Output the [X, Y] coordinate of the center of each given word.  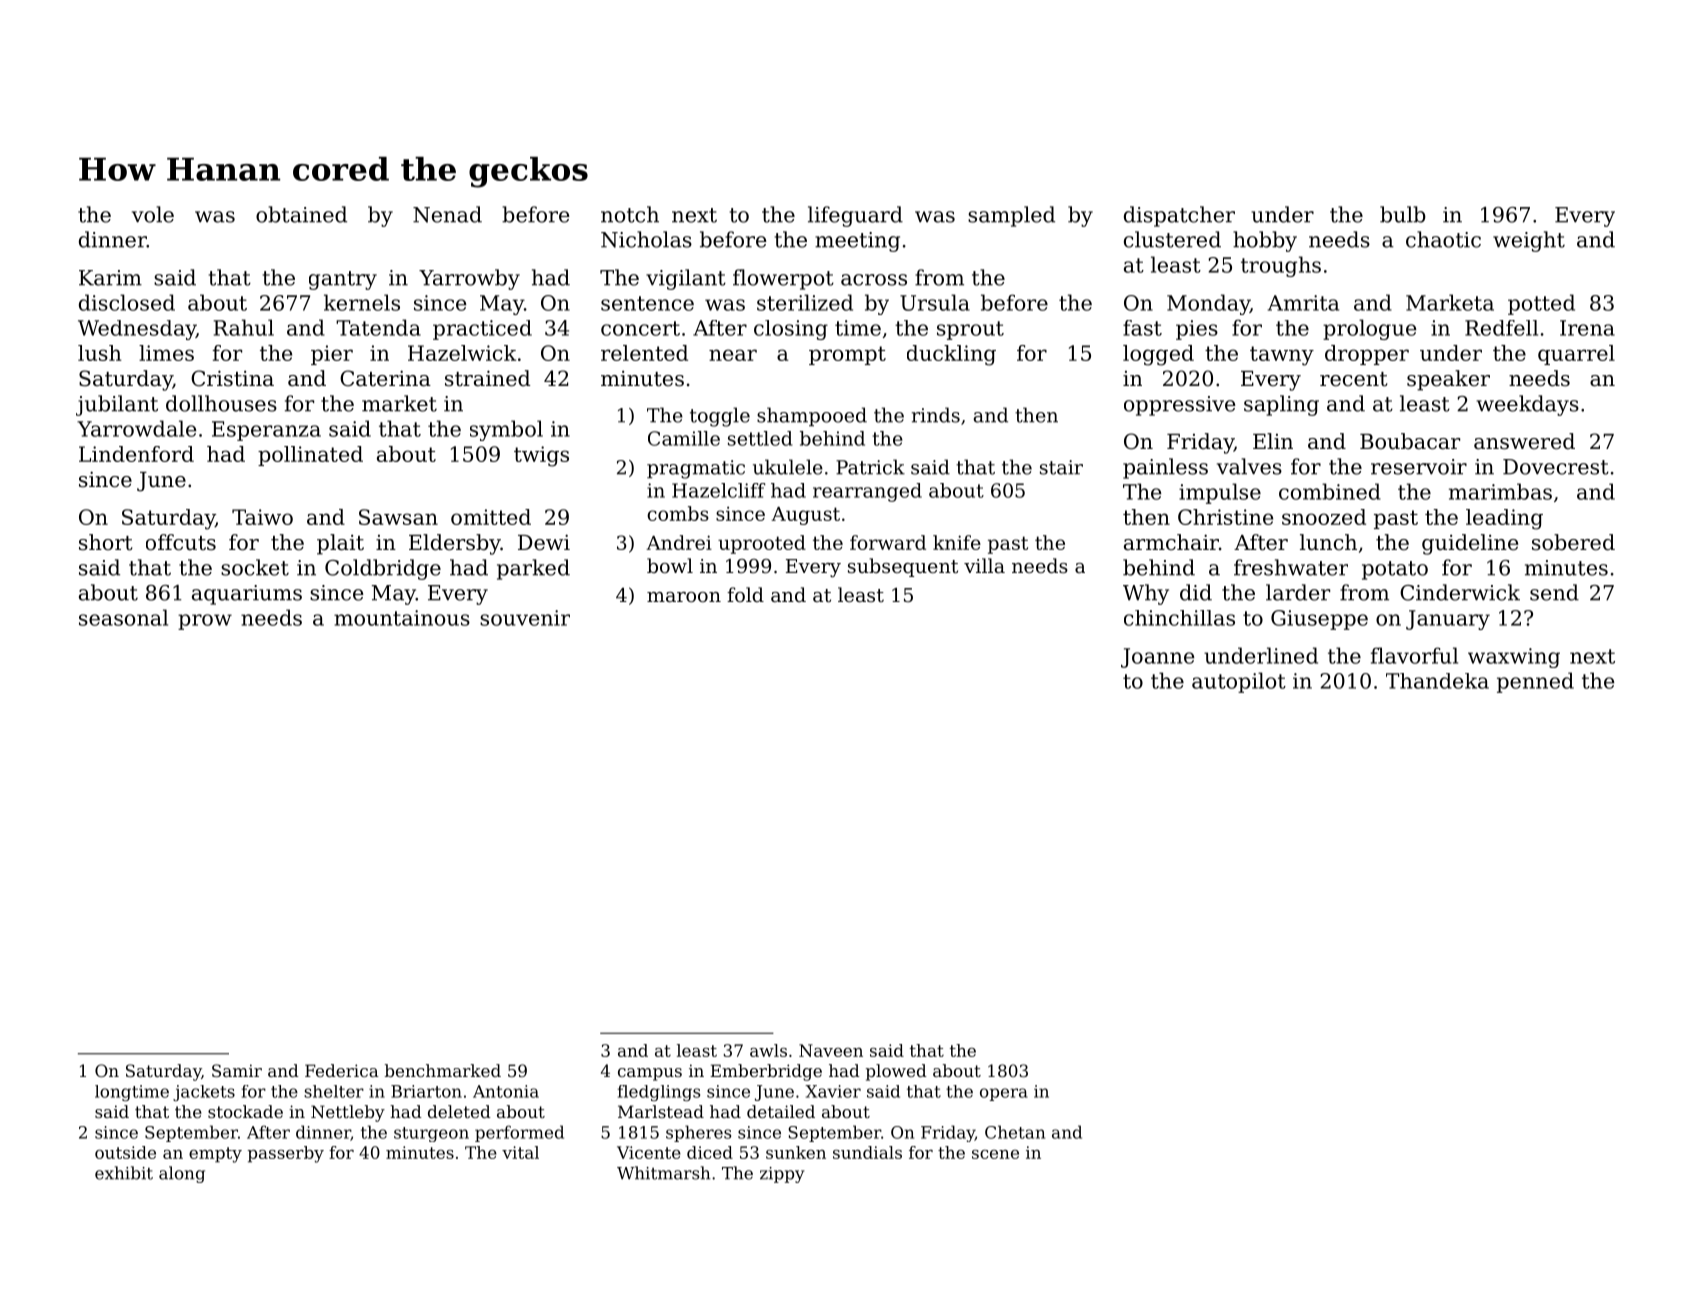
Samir [237, 1070]
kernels [362, 302]
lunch [1328, 542]
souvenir [525, 618]
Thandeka [1437, 681]
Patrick [870, 467]
